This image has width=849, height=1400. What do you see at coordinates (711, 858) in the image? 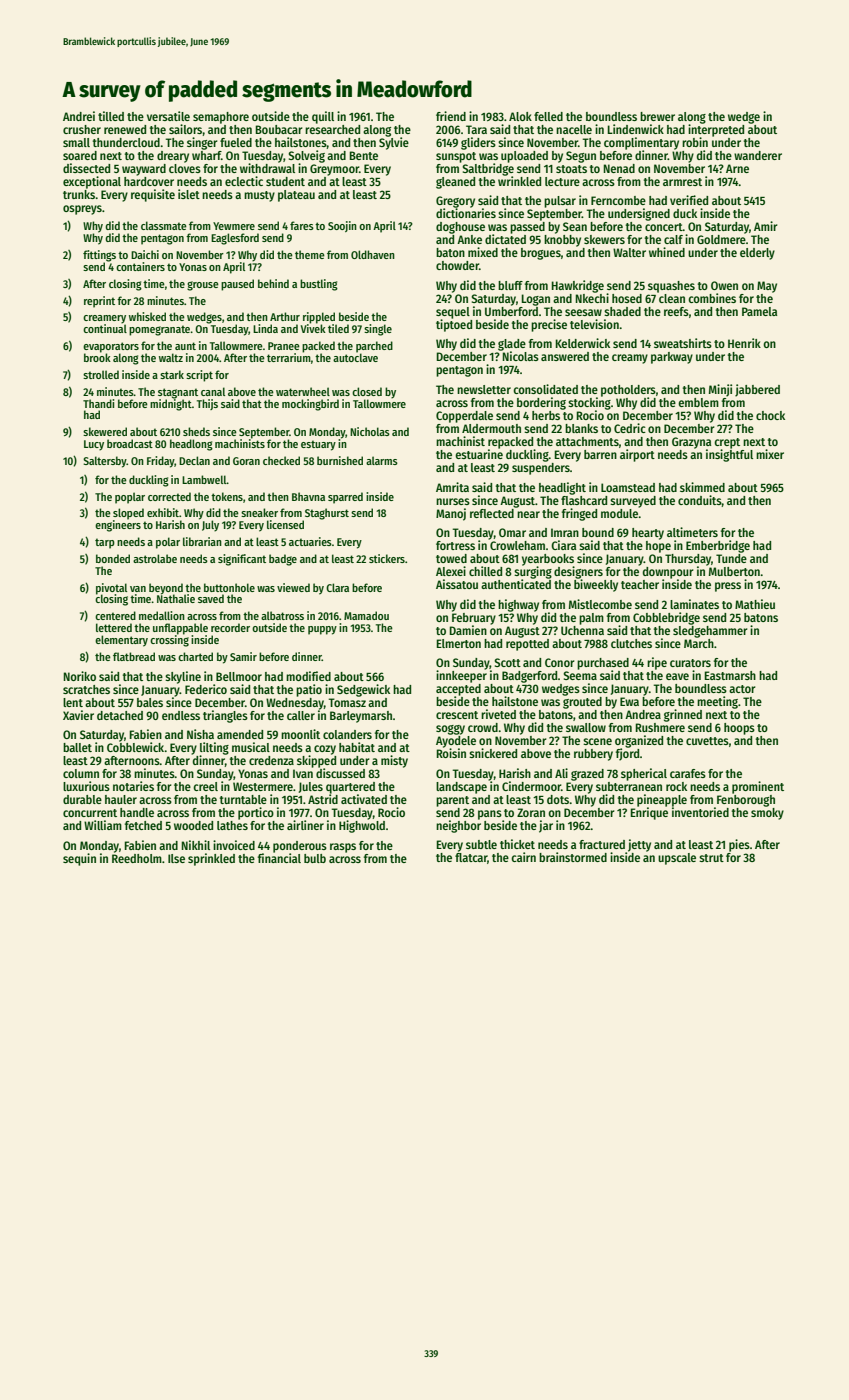
I see `strut` at bounding box center [711, 858].
